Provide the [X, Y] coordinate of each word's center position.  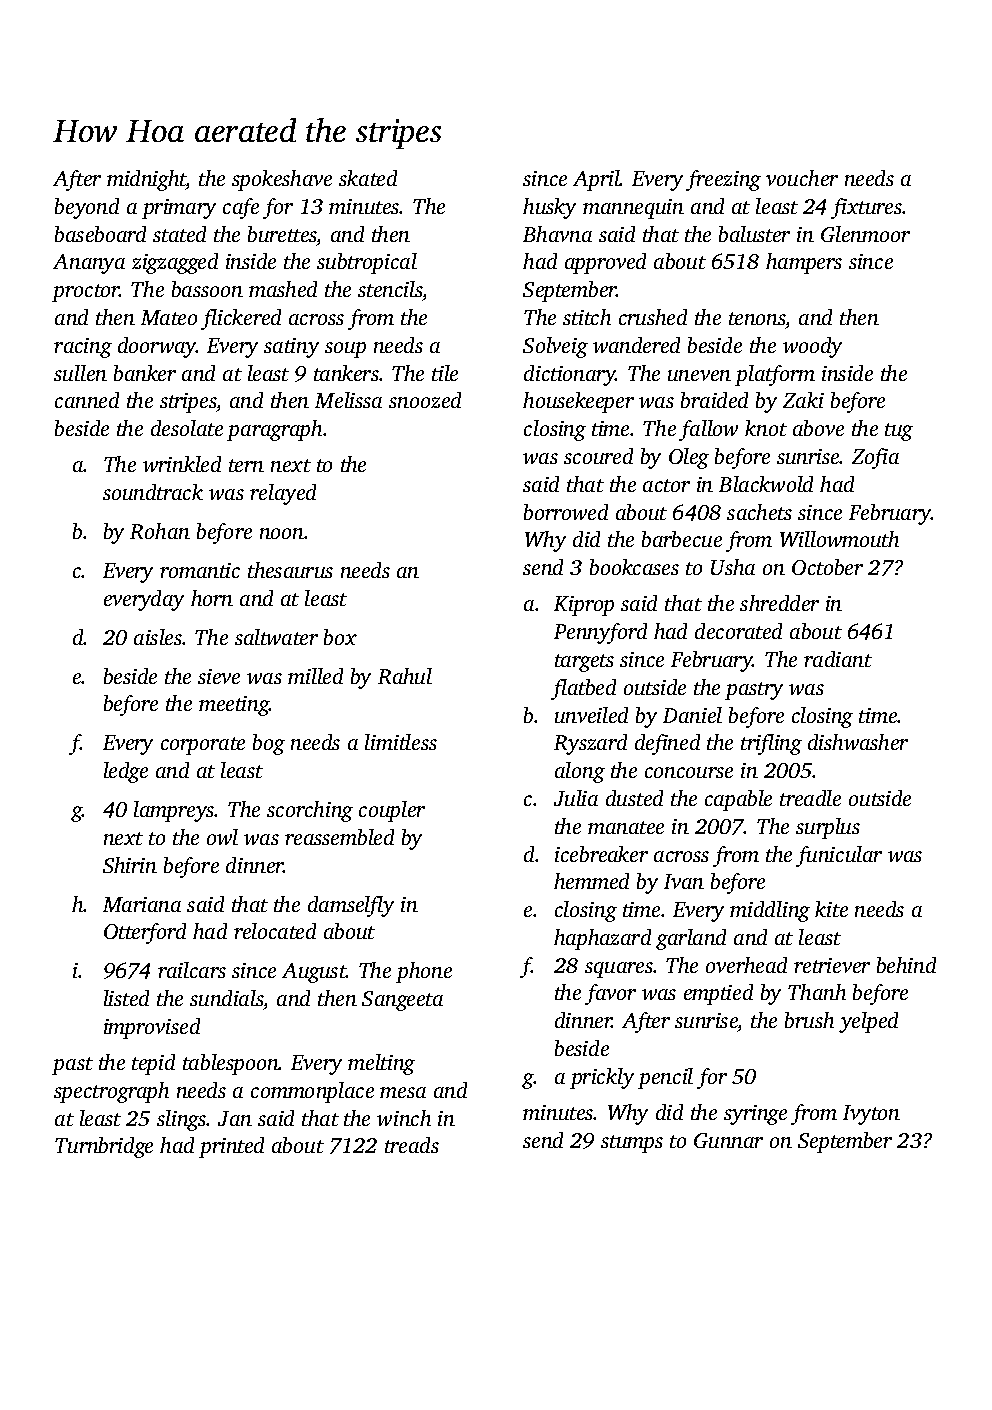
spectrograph [111, 1092]
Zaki [803, 400]
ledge [126, 772]
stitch [587, 317]
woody [812, 347]
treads [412, 1145]
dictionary [570, 375]
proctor [86, 293]
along [580, 772]
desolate [187, 428]
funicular [839, 856]
